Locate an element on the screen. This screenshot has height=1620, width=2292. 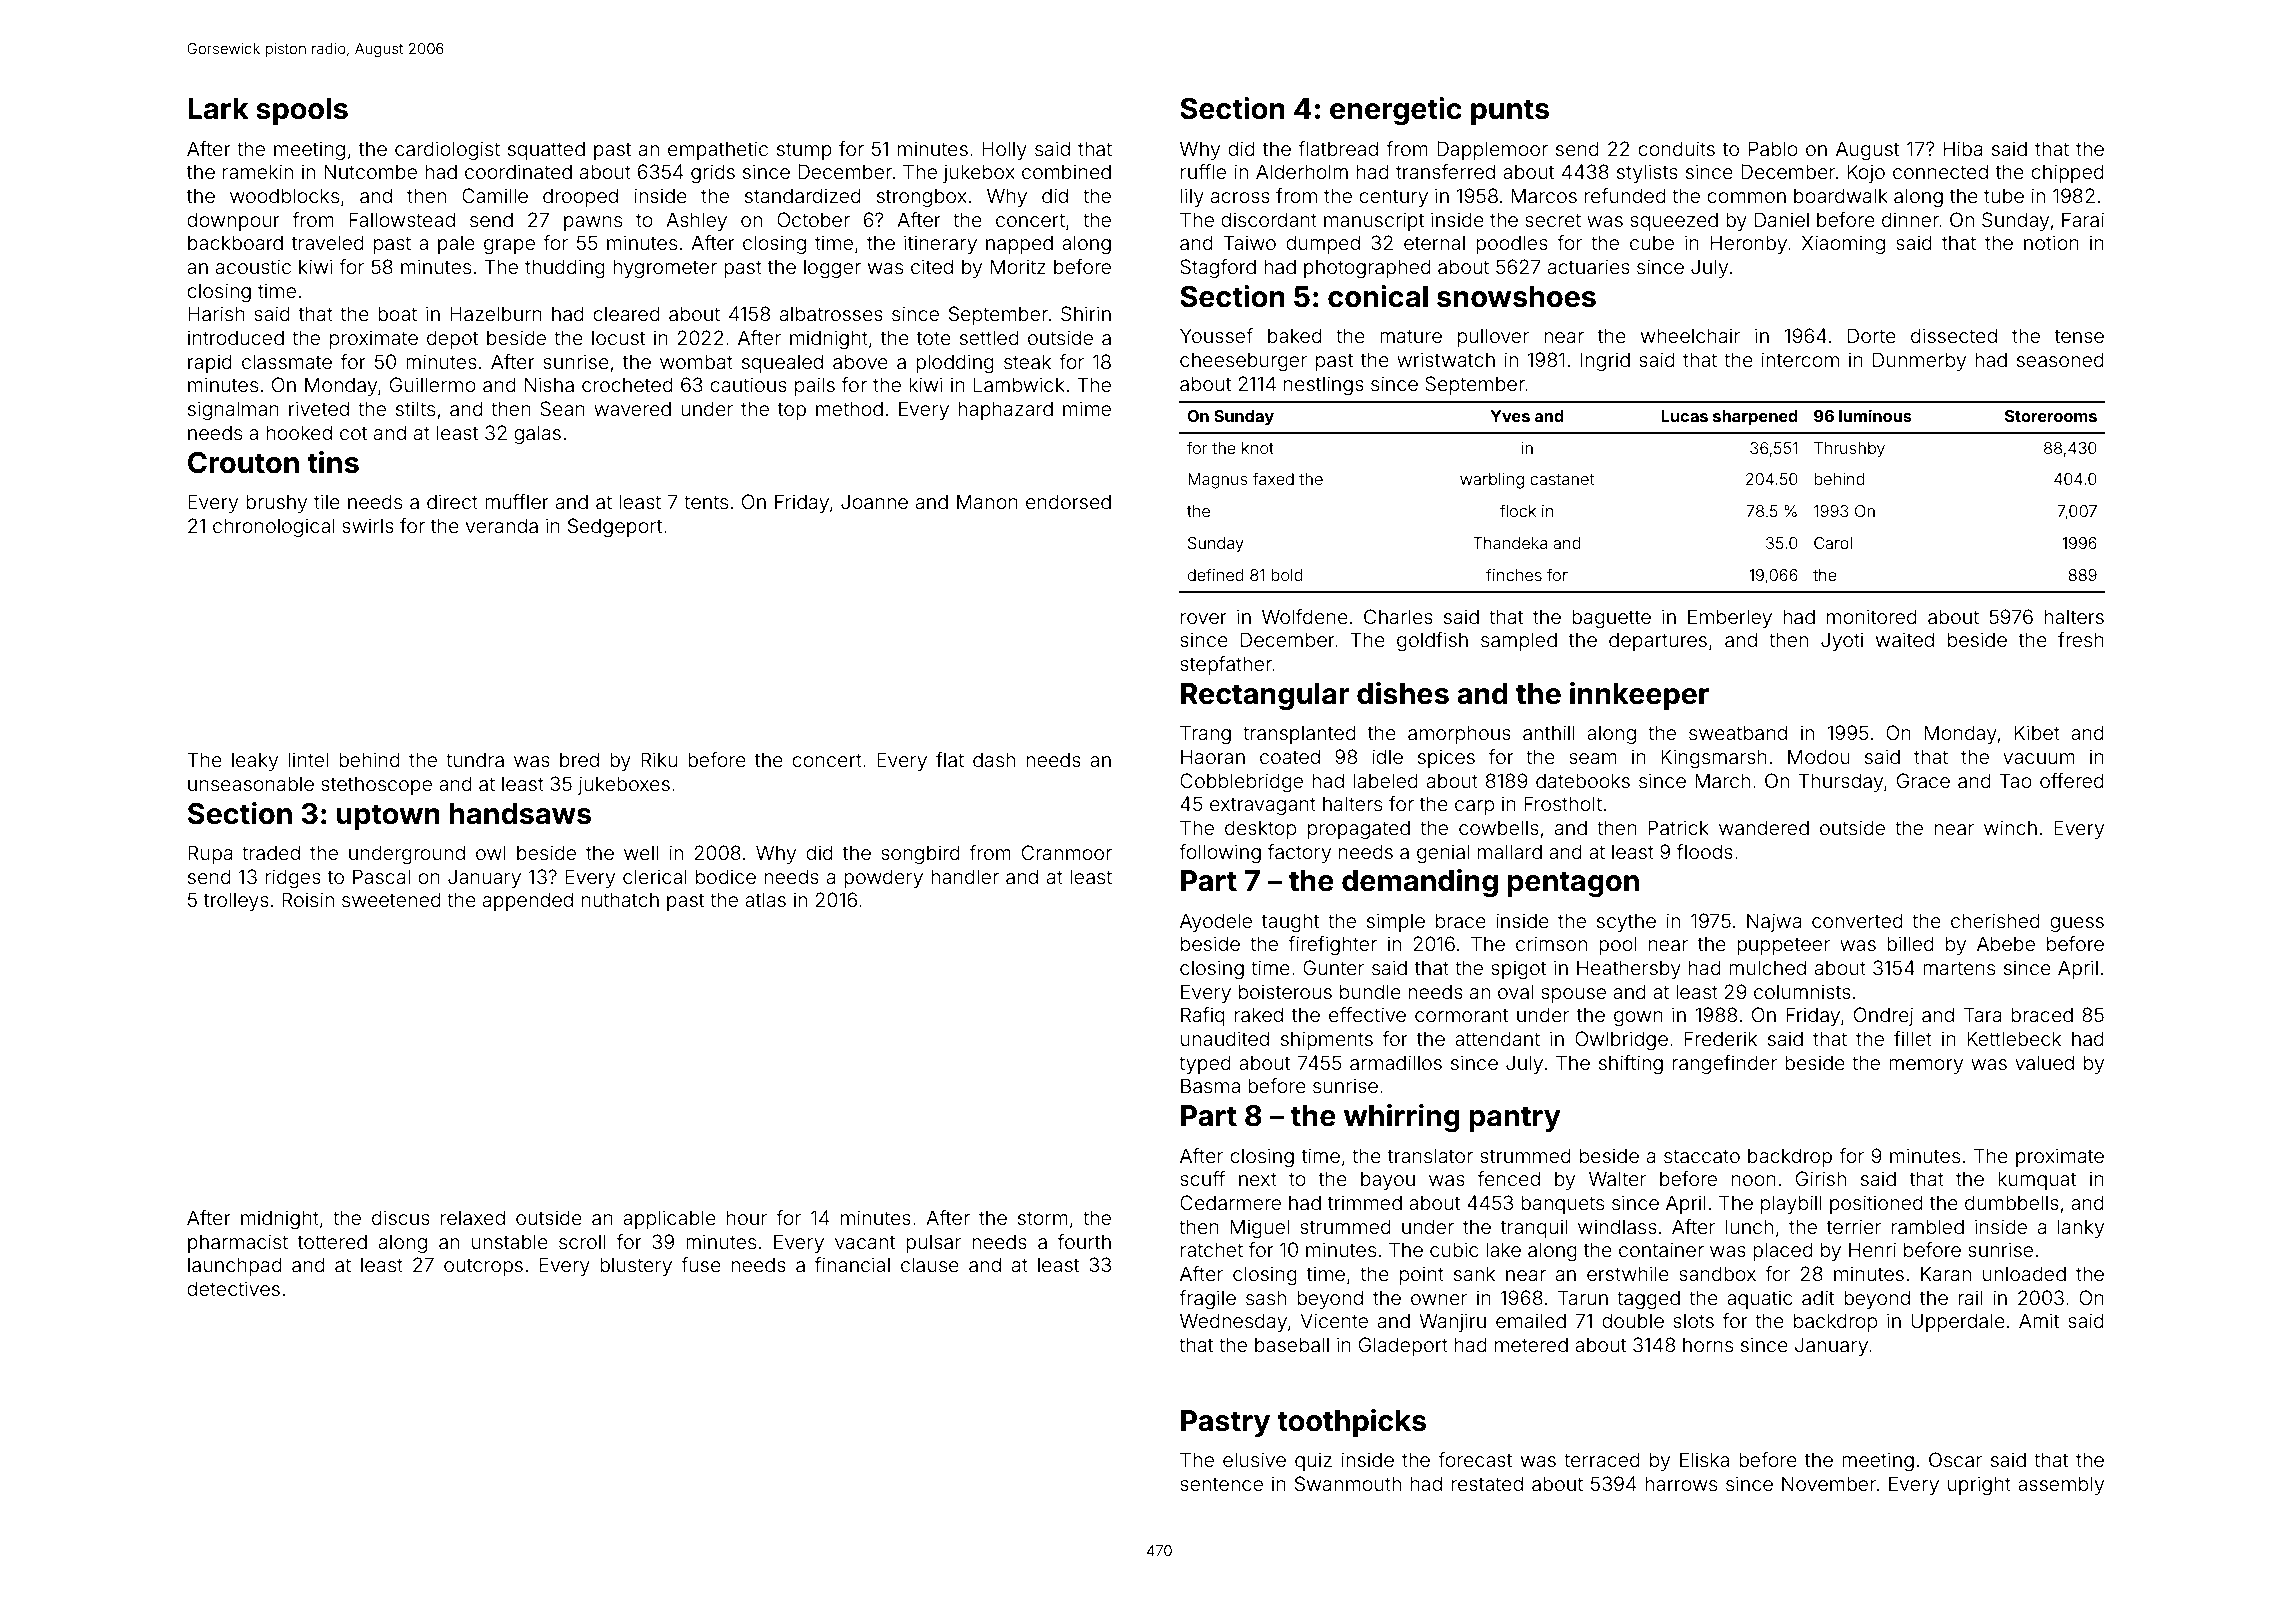
traded is located at coordinates (271, 852).
